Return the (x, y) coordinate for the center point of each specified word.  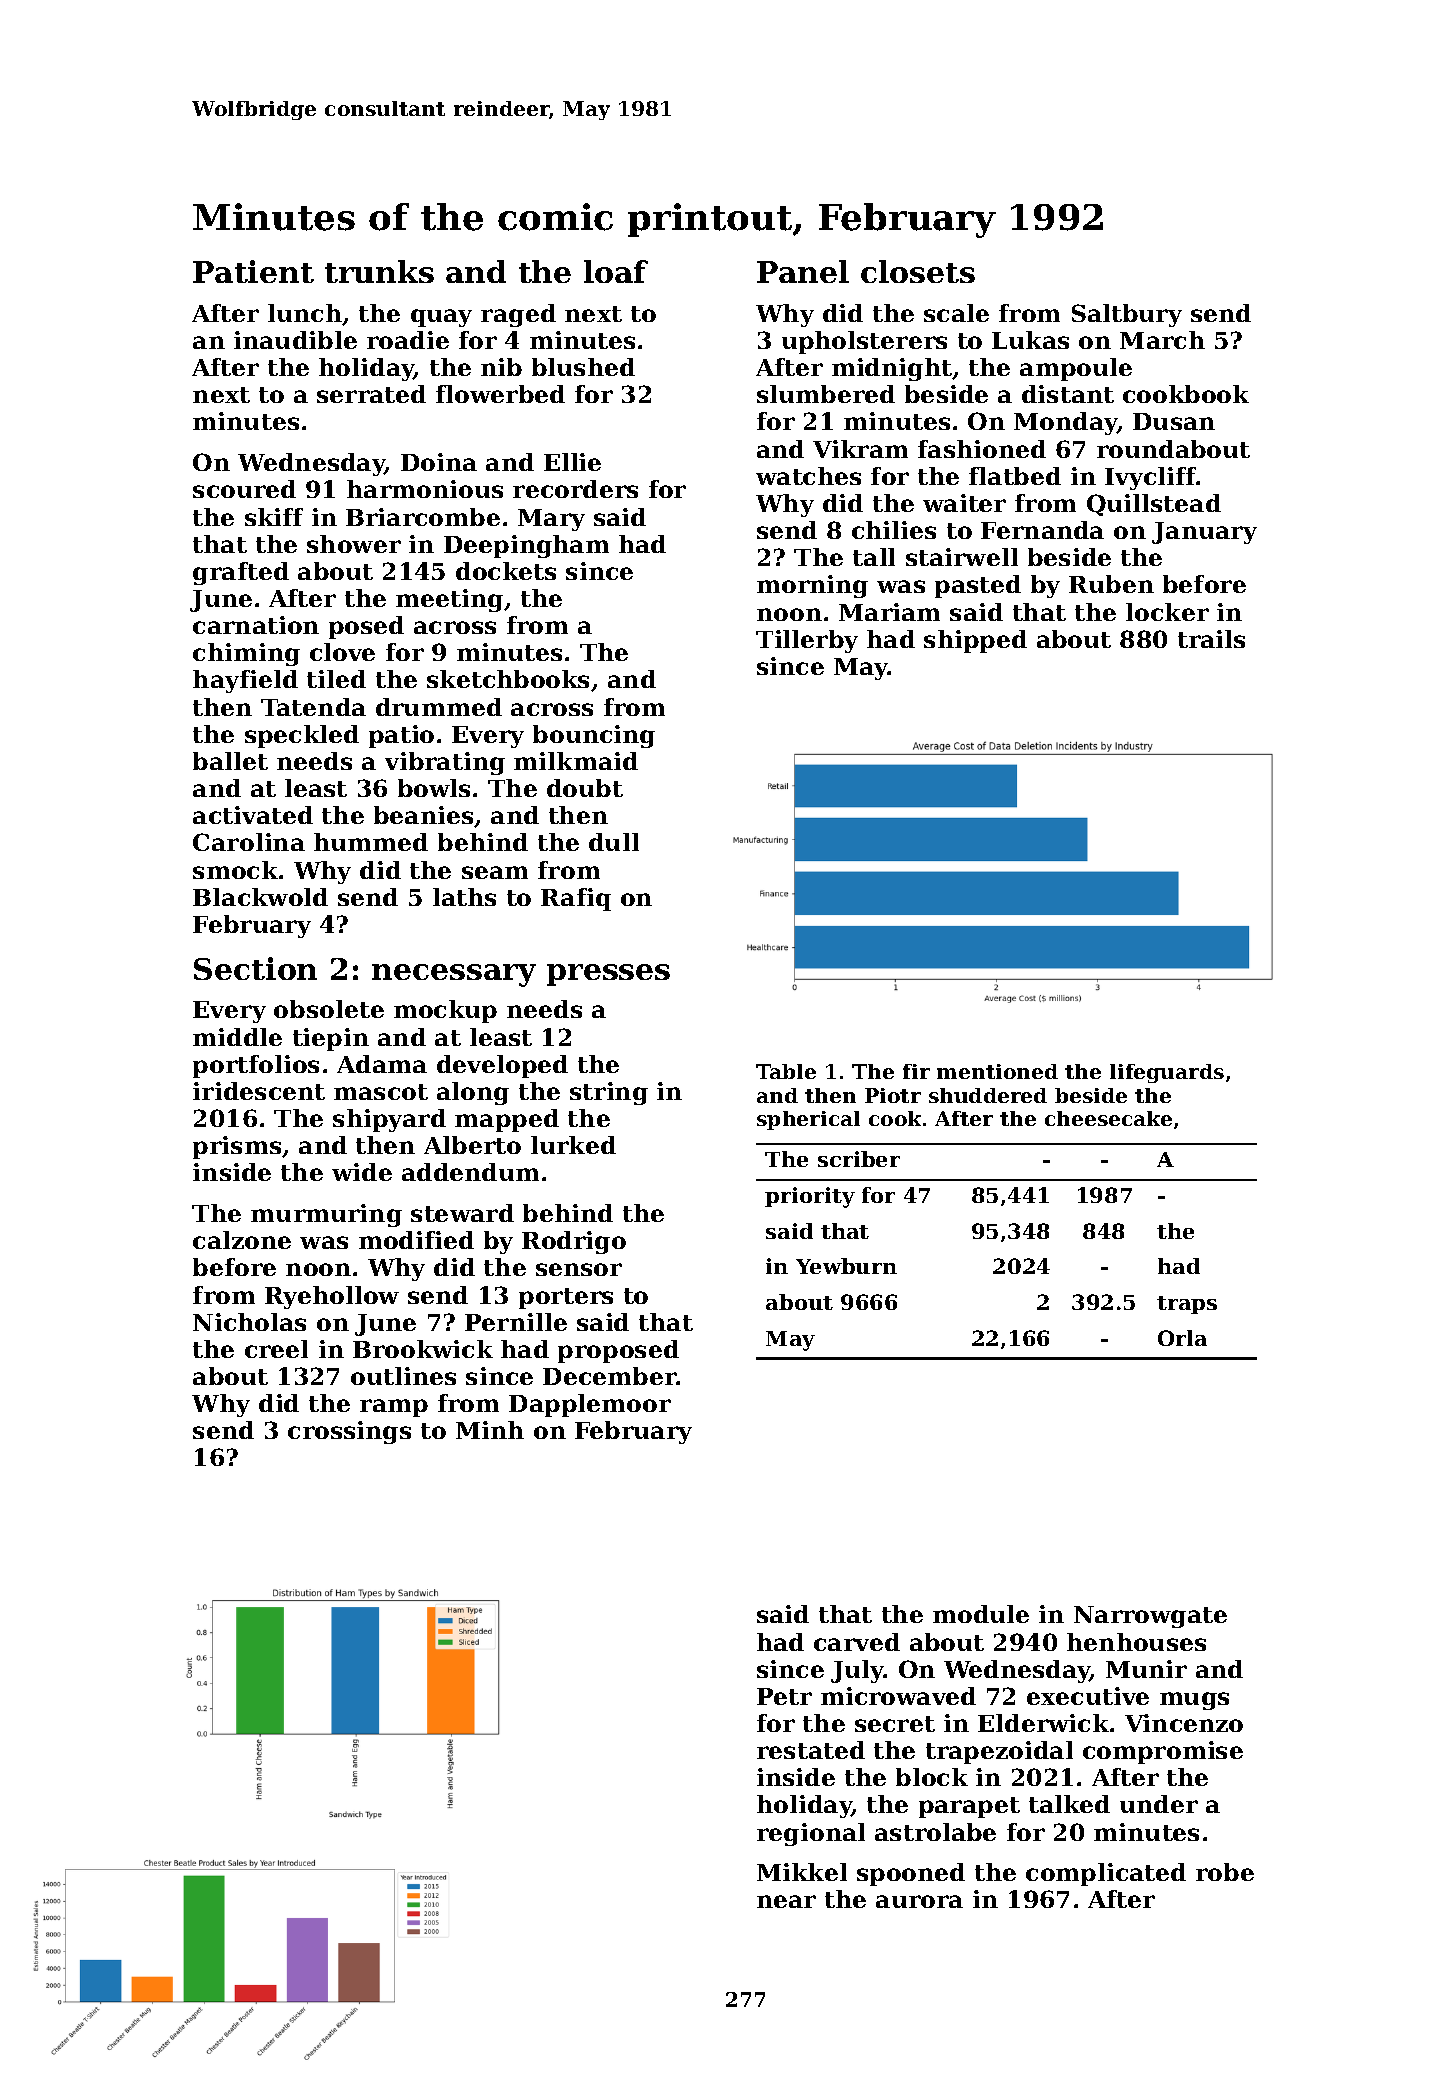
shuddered (988, 1095)
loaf (616, 271)
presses (608, 975)
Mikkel (802, 1872)
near (786, 1901)
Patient (253, 271)
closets (918, 271)
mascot (381, 1092)
